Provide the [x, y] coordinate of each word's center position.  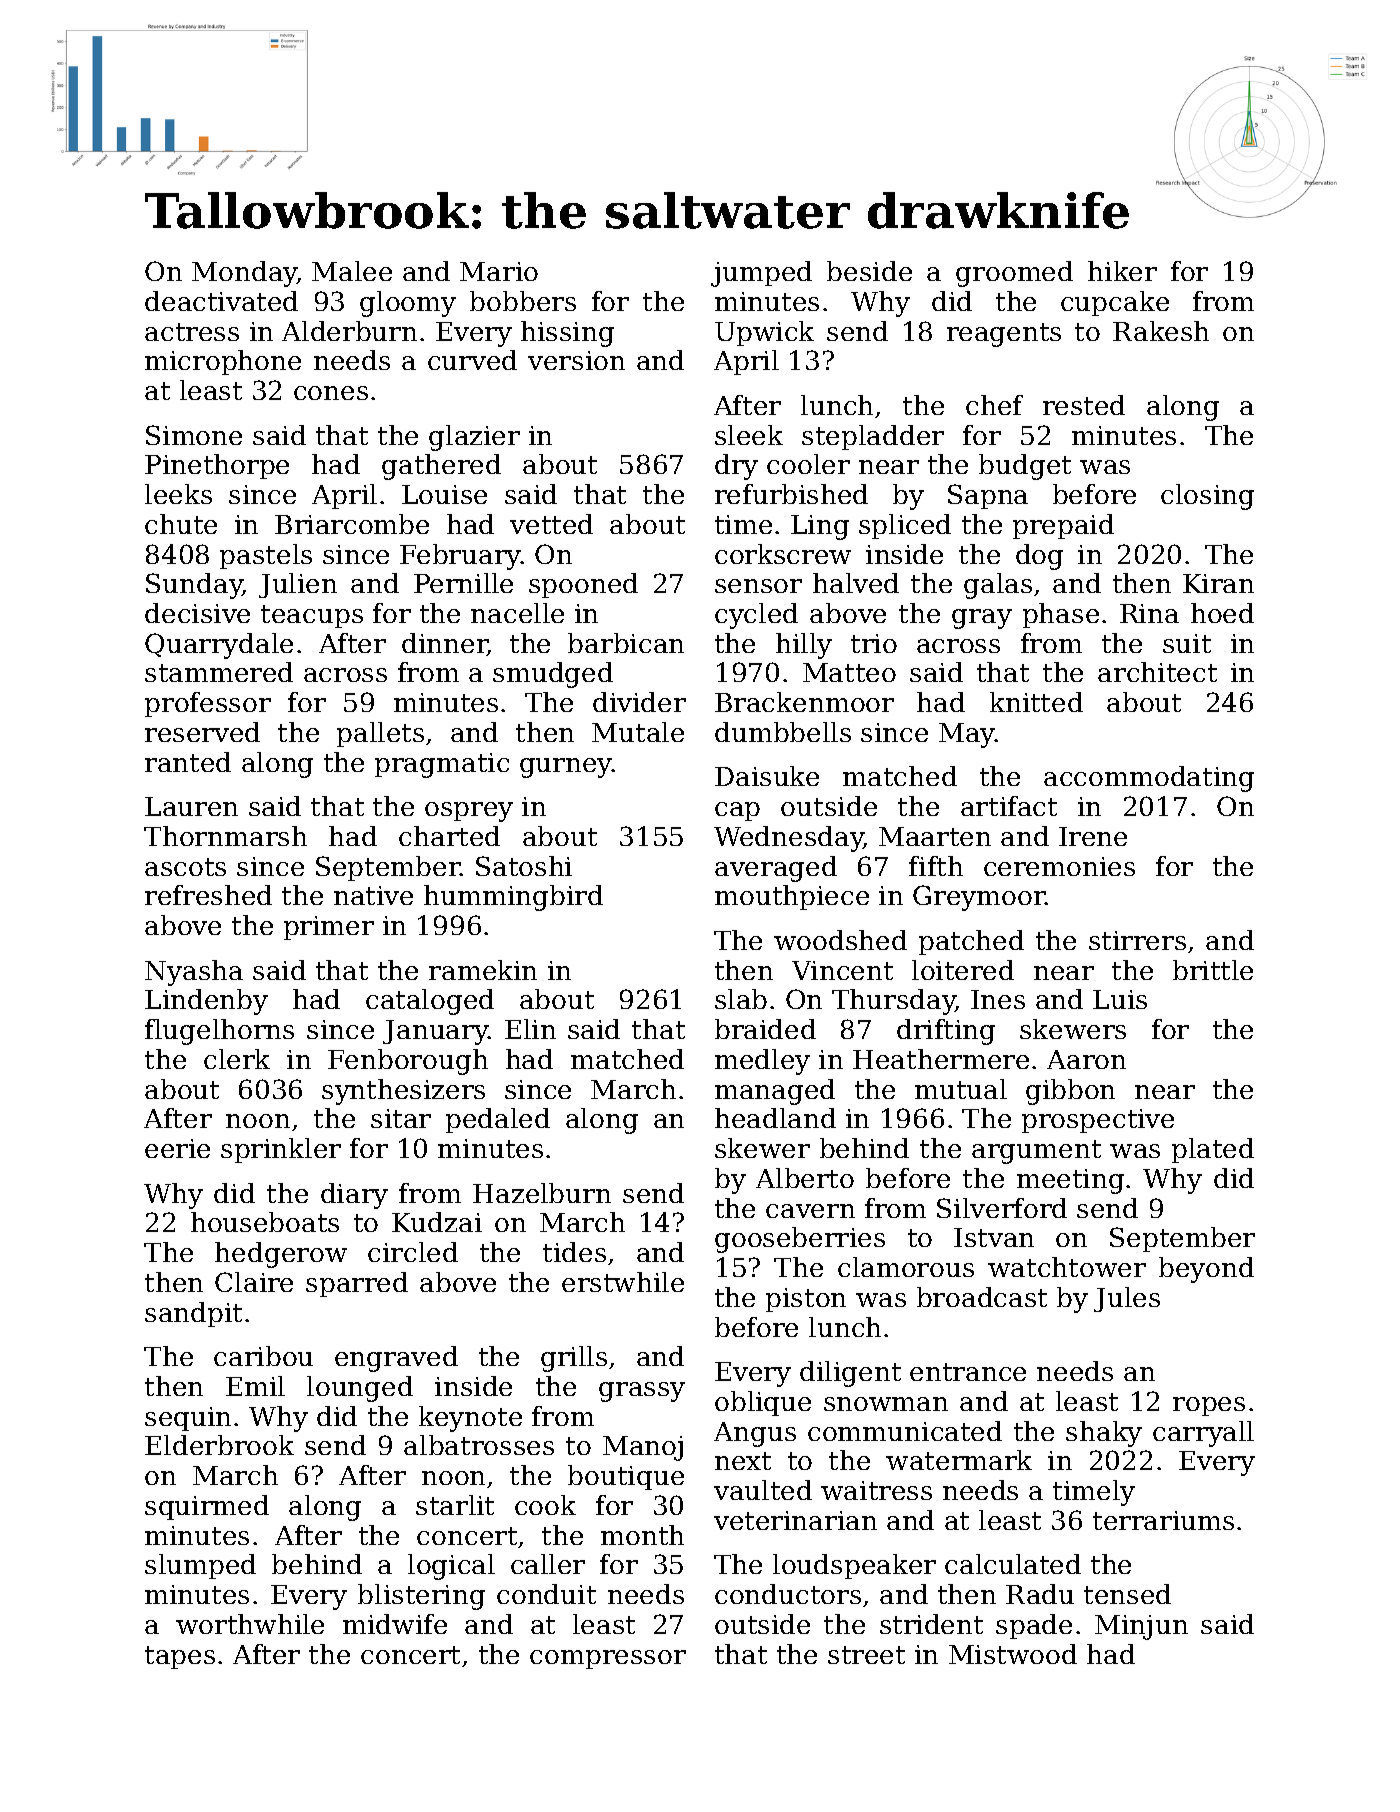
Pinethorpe [217, 466]
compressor [608, 1659]
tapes [180, 1657]
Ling [820, 527]
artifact [1009, 806]
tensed [1127, 1594]
